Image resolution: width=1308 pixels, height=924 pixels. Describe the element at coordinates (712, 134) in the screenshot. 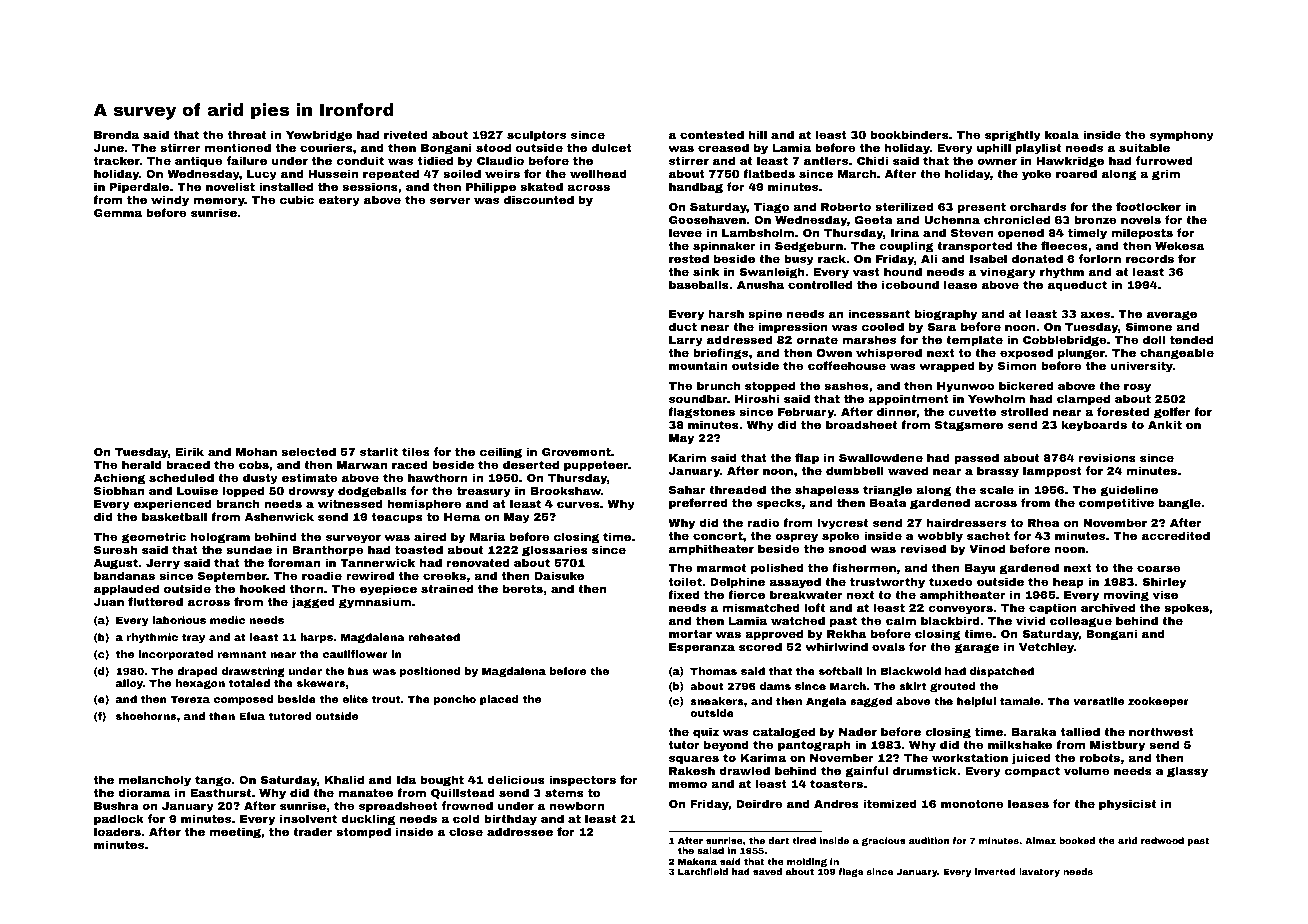

I see `contested` at that location.
